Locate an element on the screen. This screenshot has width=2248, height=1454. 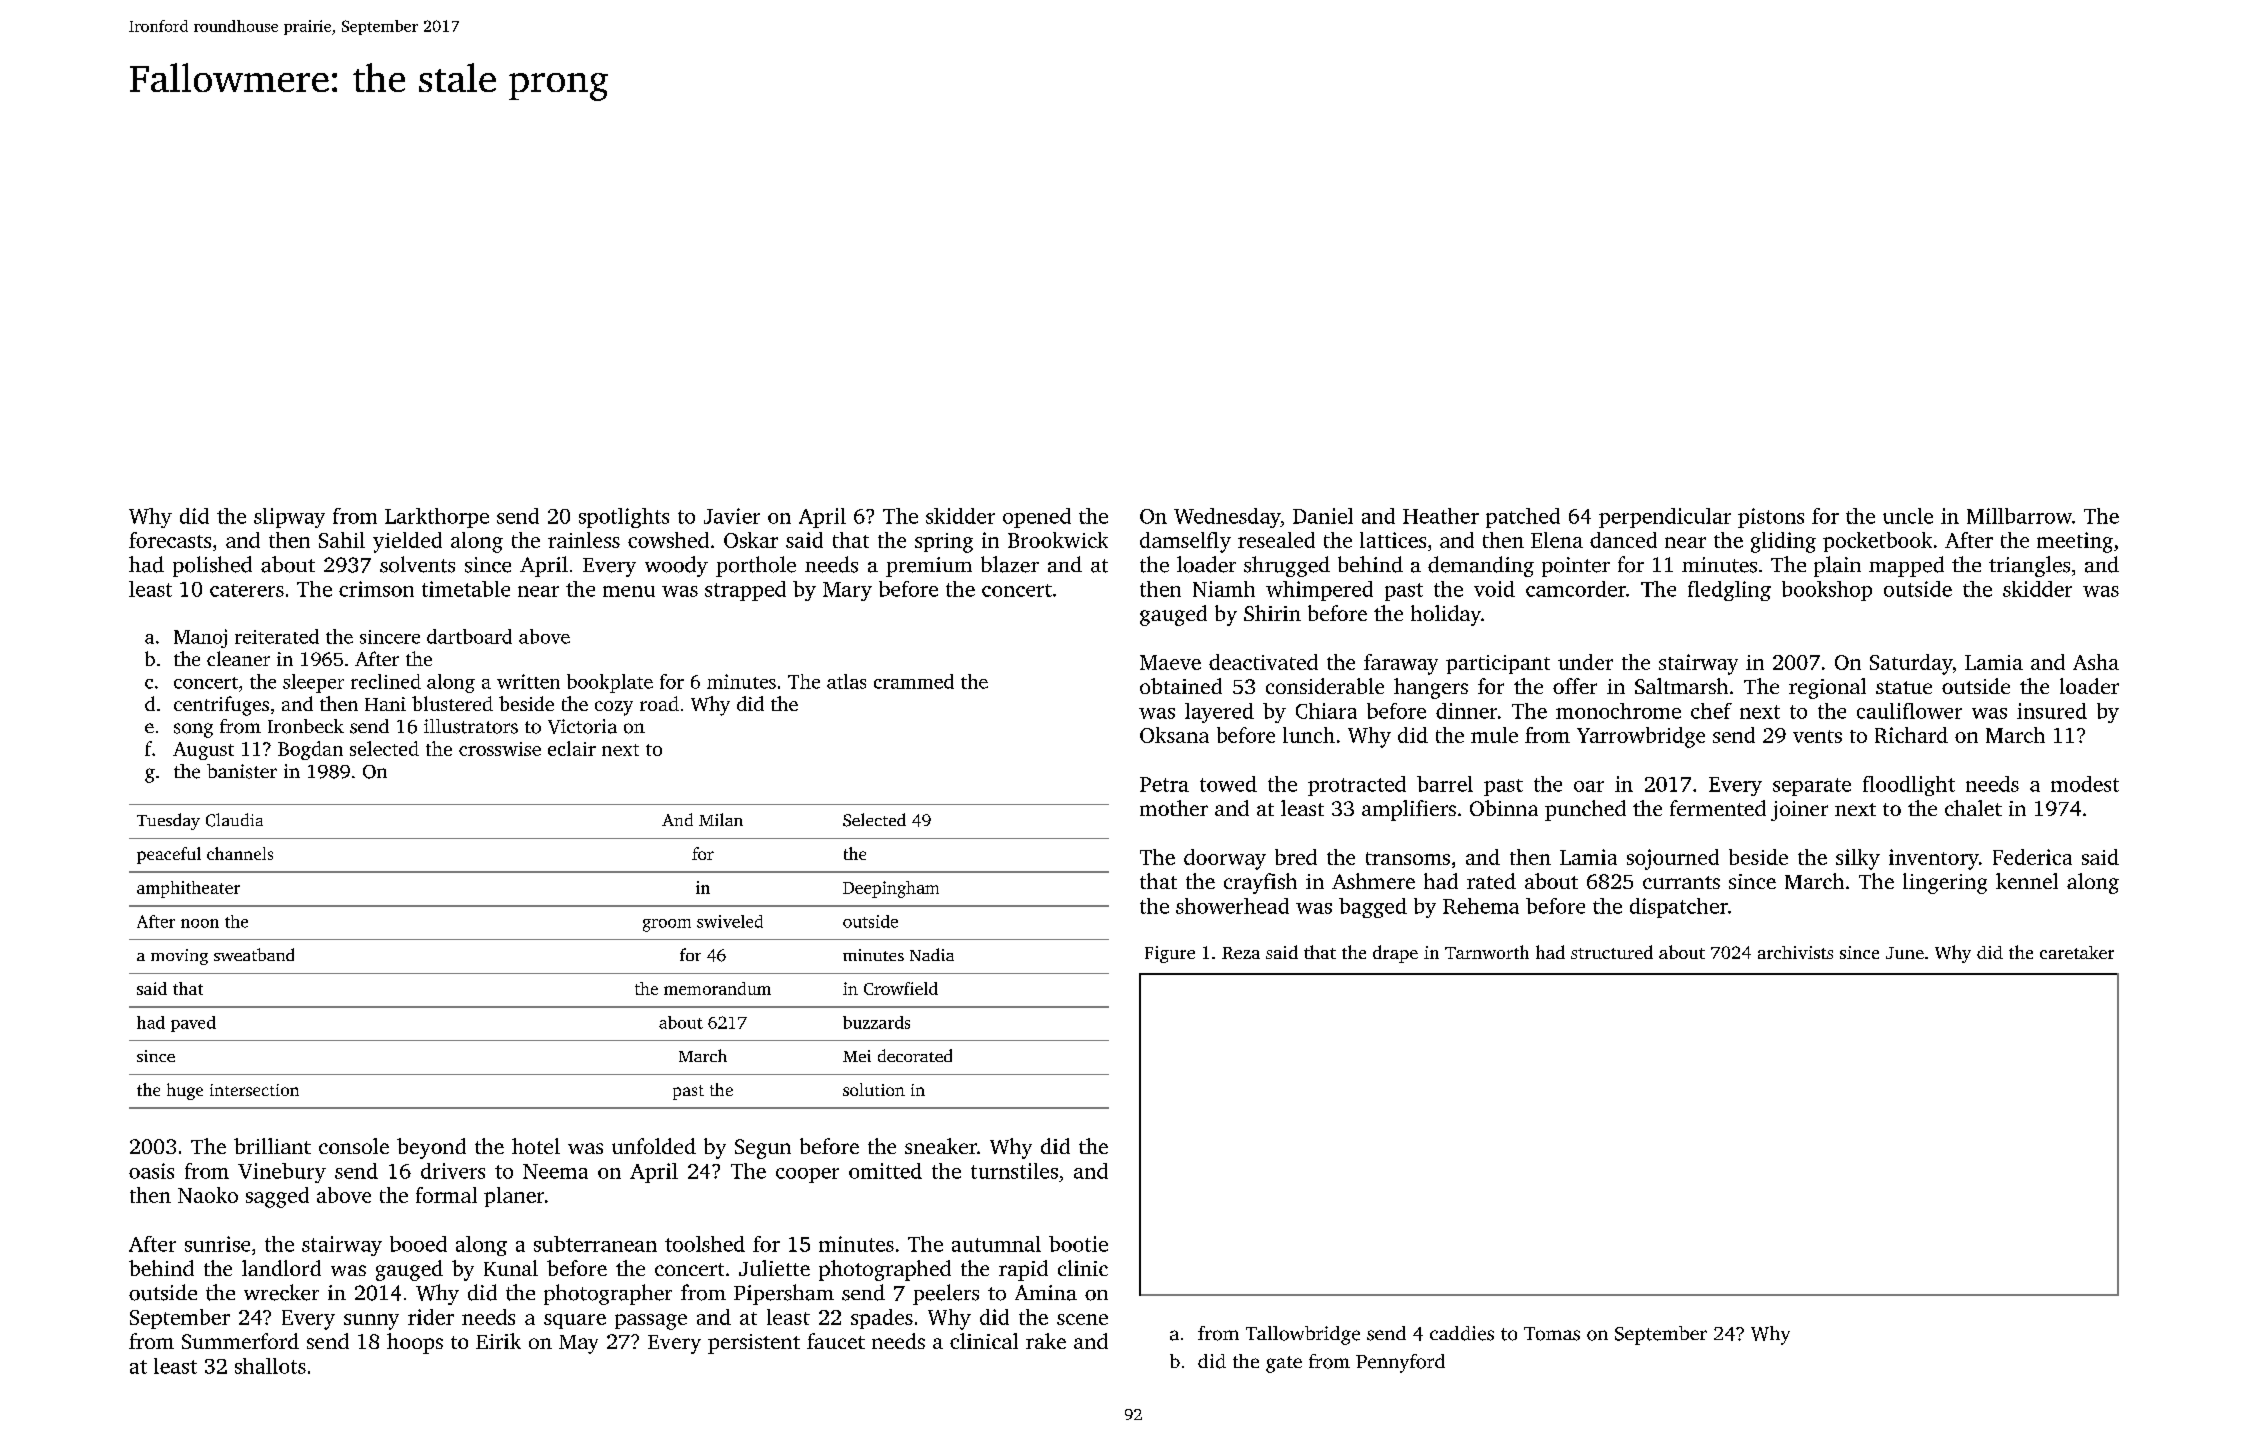
pistons is located at coordinates (1771, 518).
